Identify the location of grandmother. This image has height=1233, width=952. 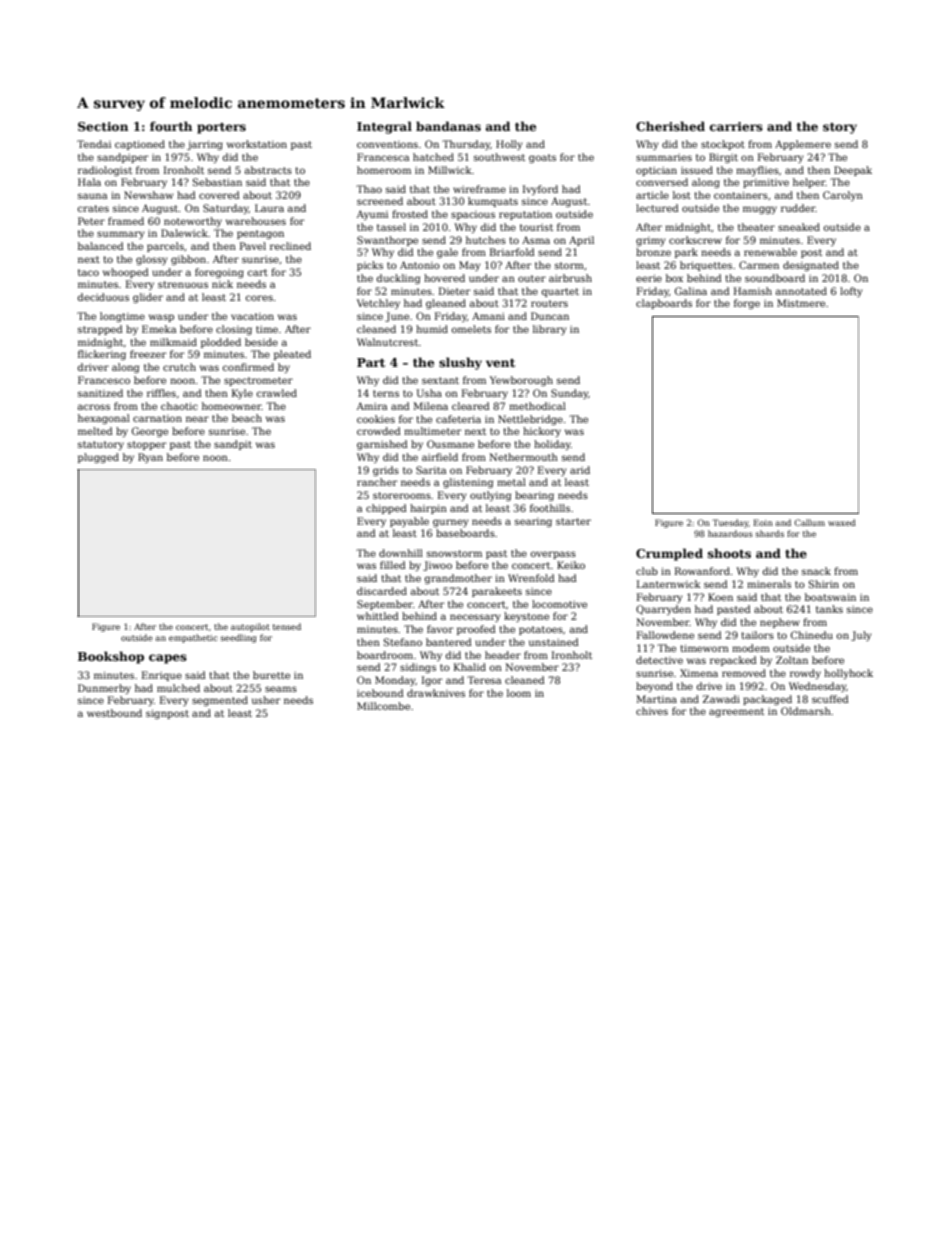
(458, 579).
